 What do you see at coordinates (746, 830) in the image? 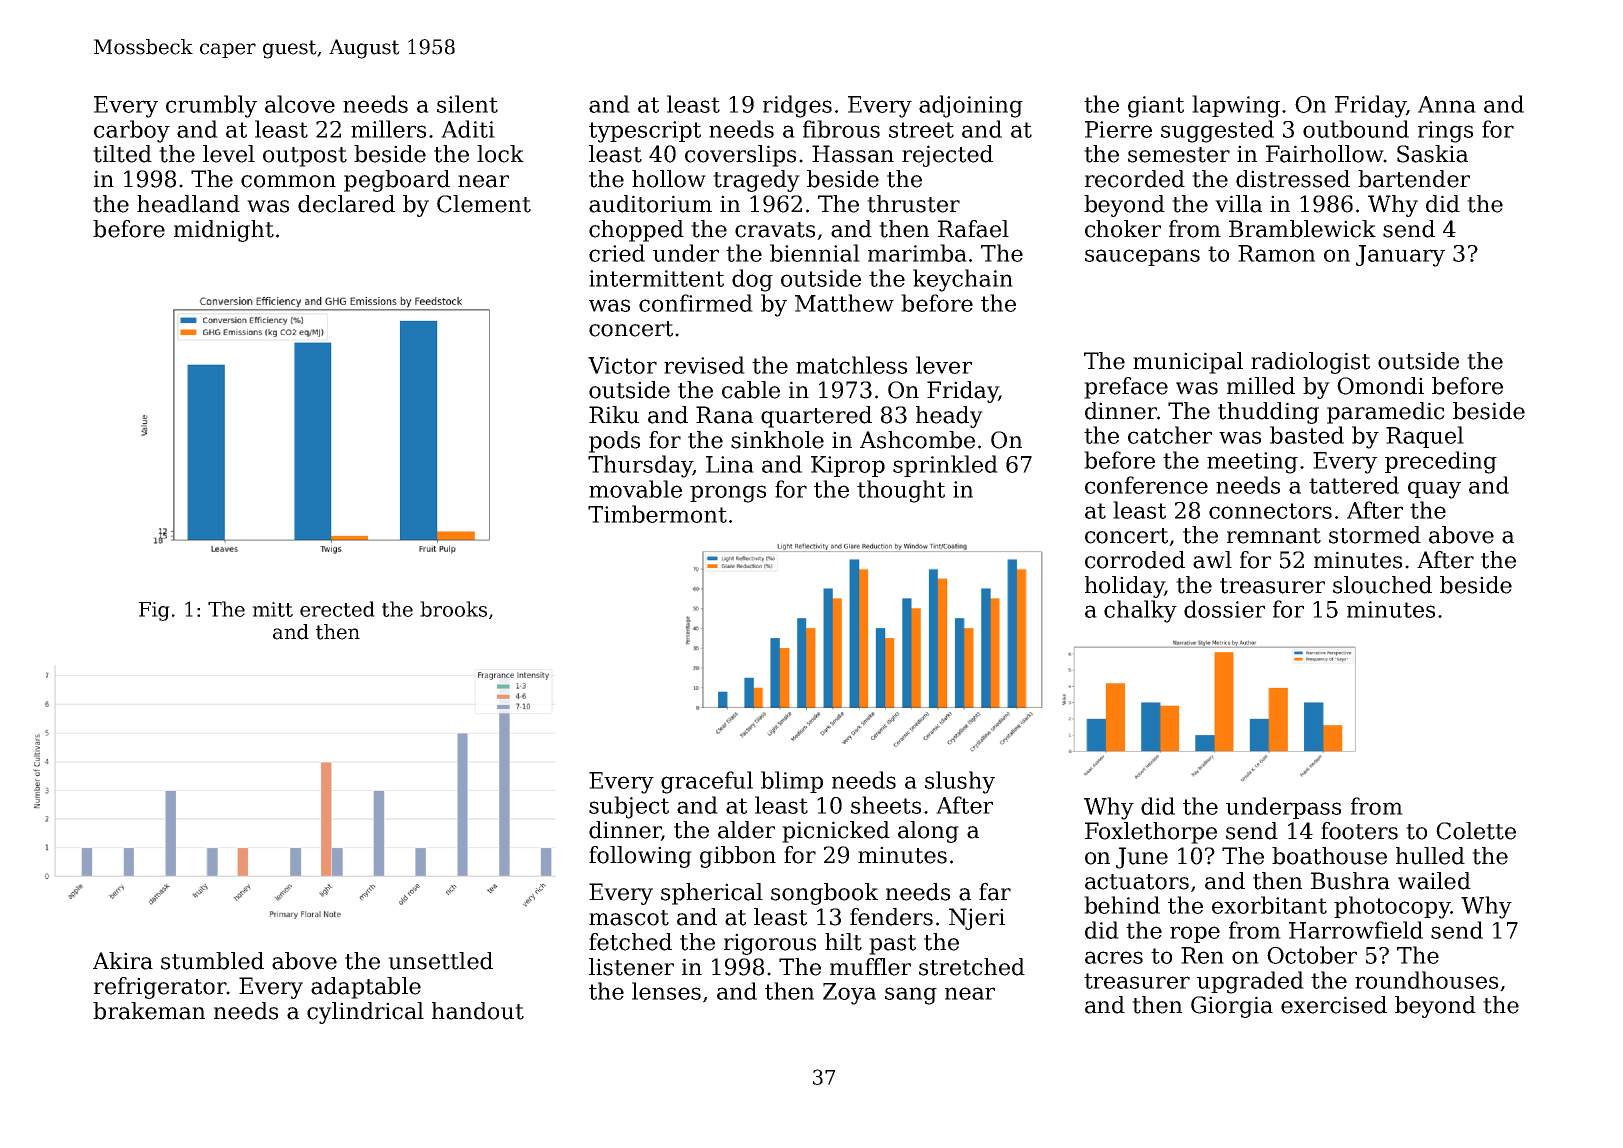
I see `alder` at bounding box center [746, 830].
